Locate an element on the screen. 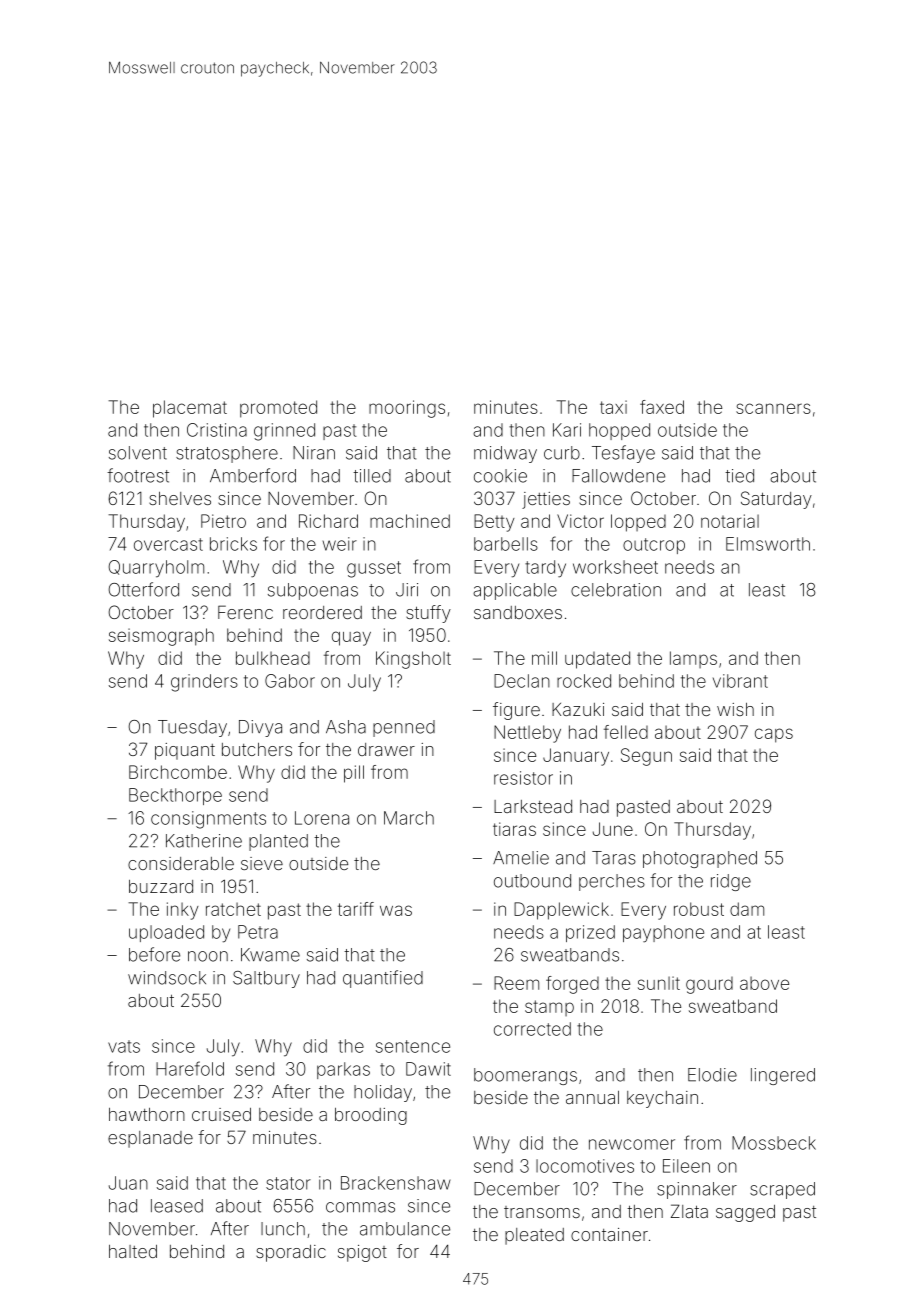  Saltbury is located at coordinates (266, 979).
